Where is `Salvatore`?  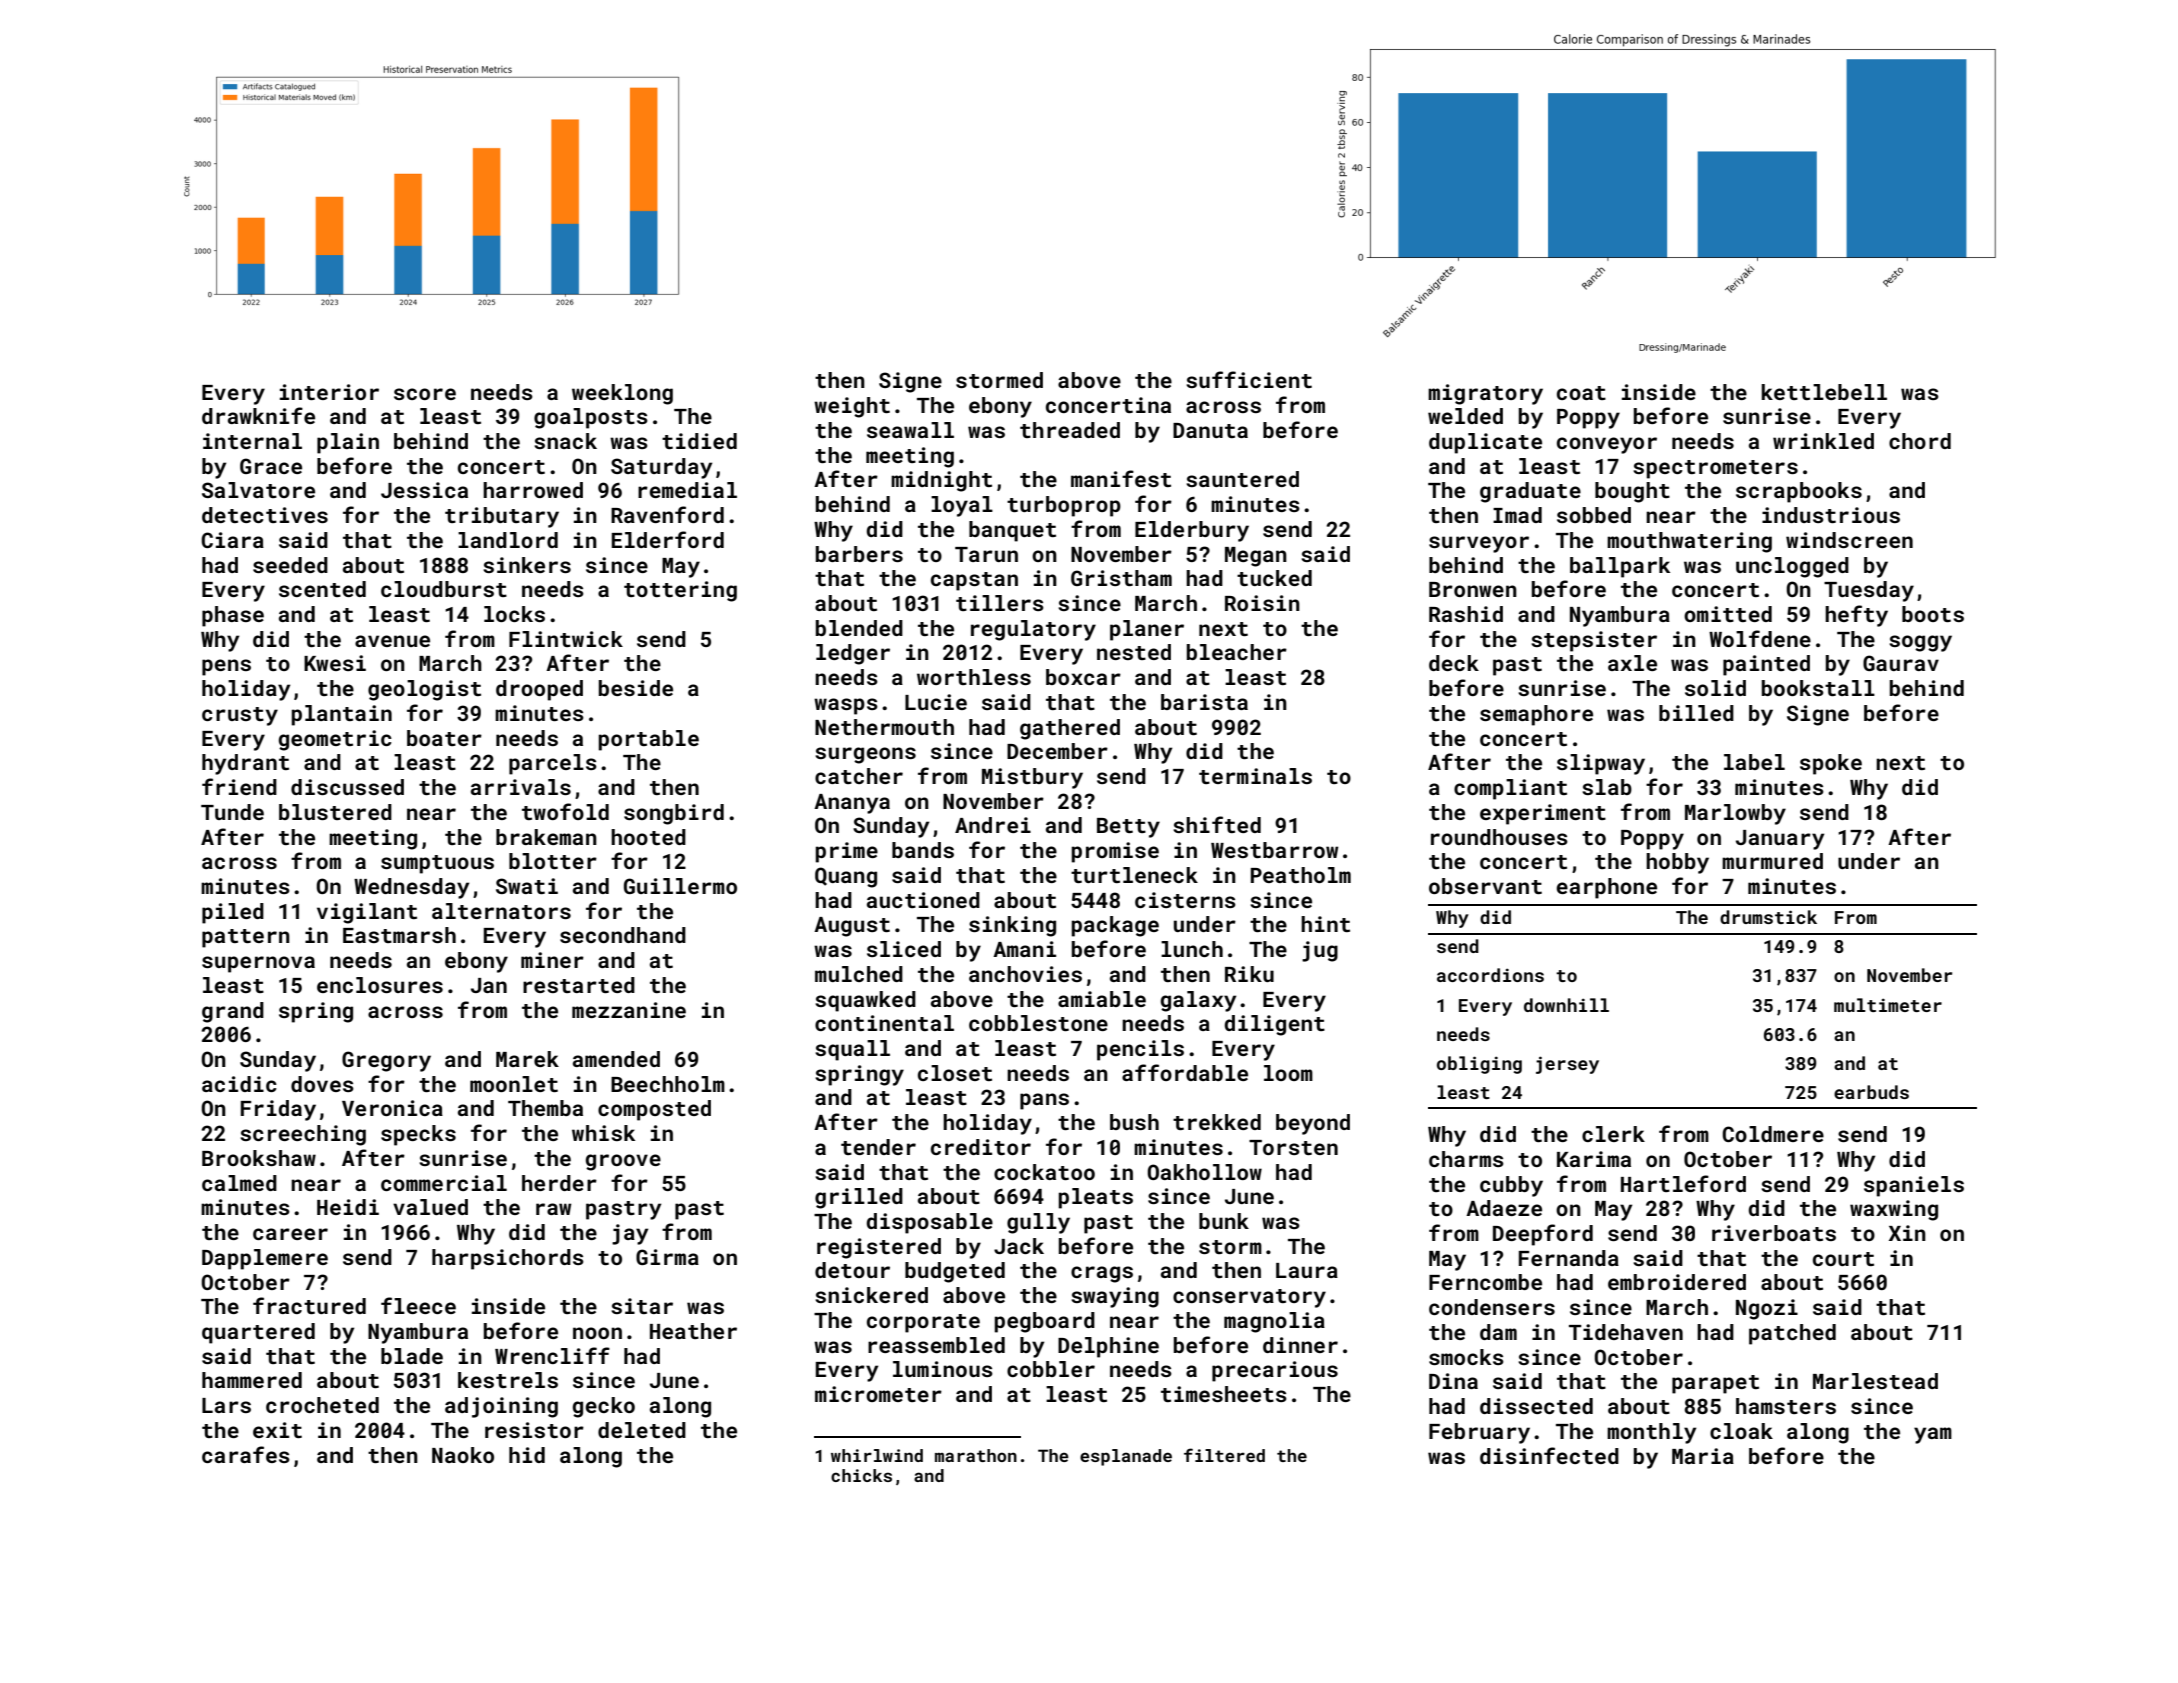 Salvatore is located at coordinates (258, 490).
